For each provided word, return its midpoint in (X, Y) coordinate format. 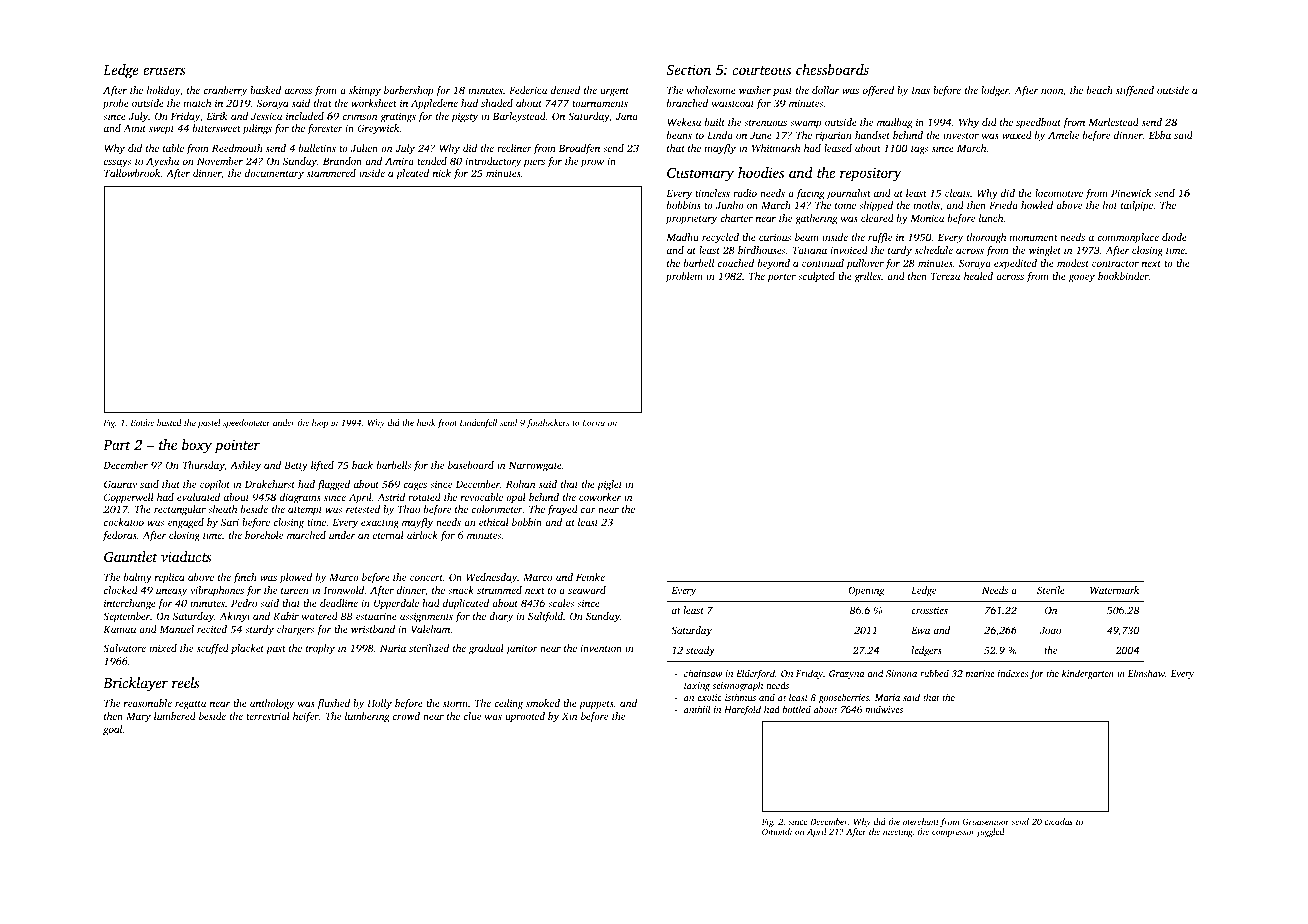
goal (113, 730)
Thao (409, 509)
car (588, 510)
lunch (991, 218)
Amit (134, 128)
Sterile (1051, 590)
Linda (720, 135)
